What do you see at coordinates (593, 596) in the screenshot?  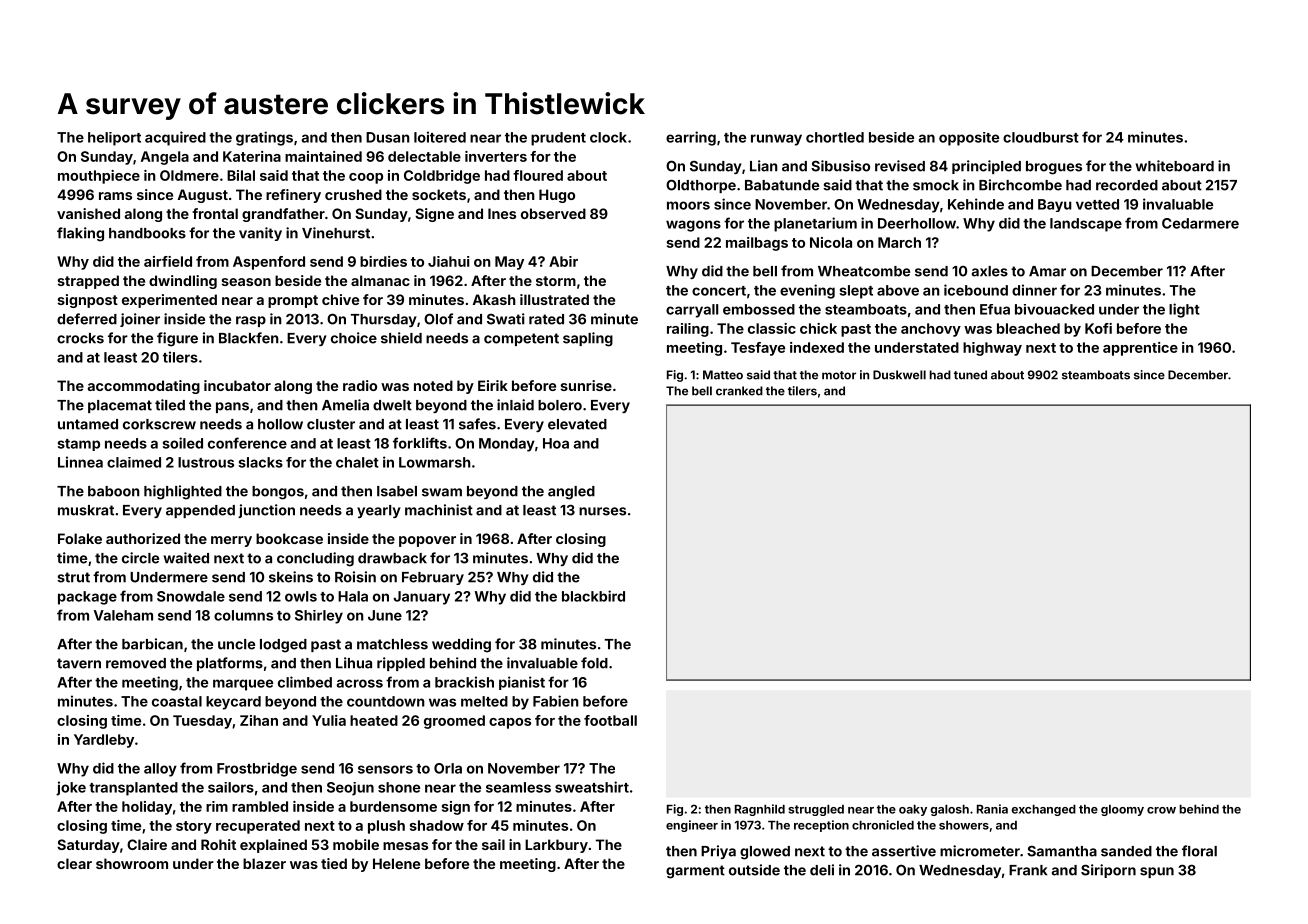 I see `blackbird` at bounding box center [593, 596].
